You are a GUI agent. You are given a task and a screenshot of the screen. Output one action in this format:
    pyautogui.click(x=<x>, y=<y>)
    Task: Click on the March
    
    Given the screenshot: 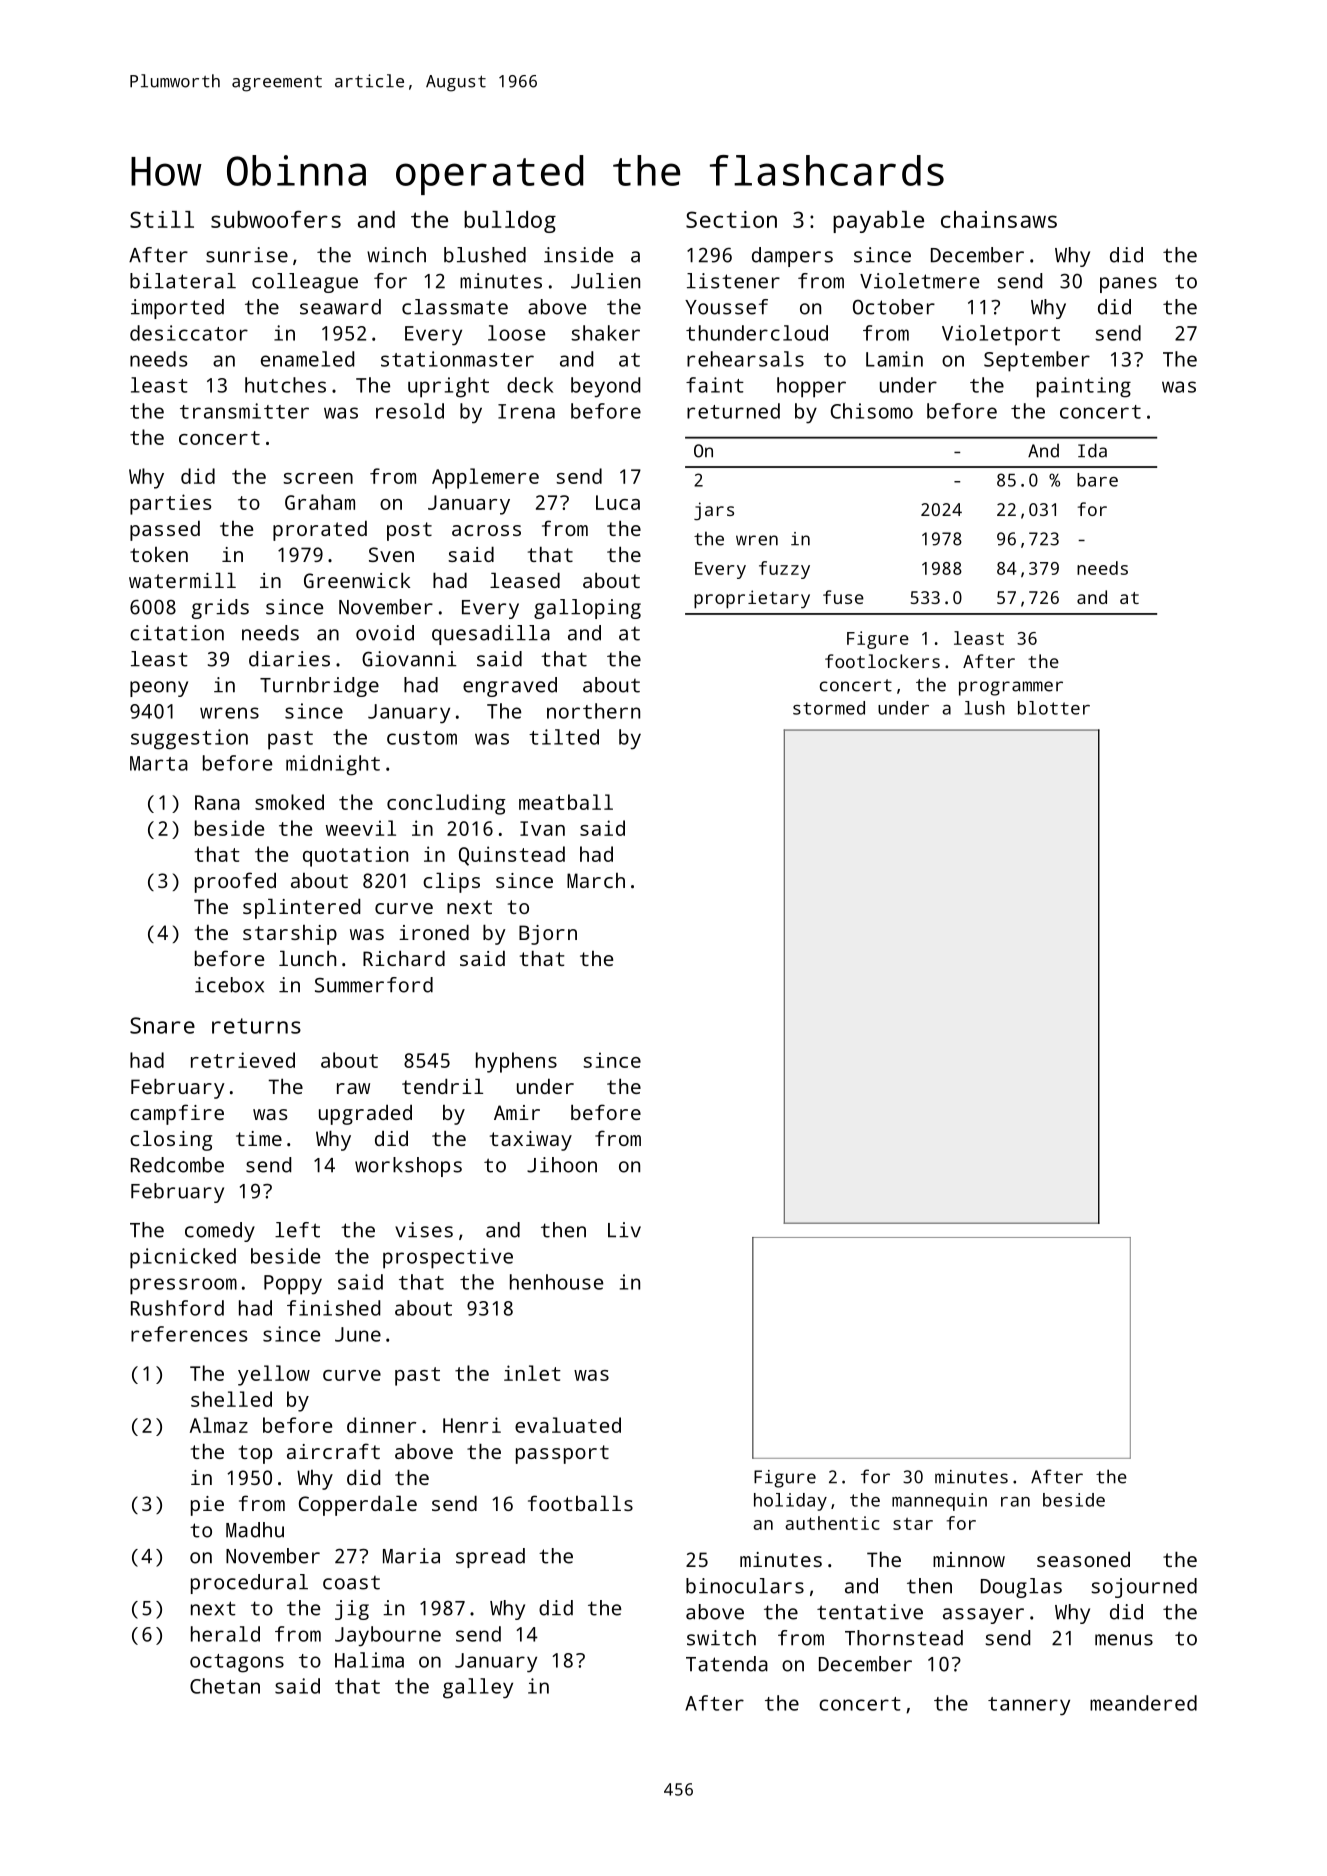 What is the action you would take?
    pyautogui.click(x=596, y=880)
